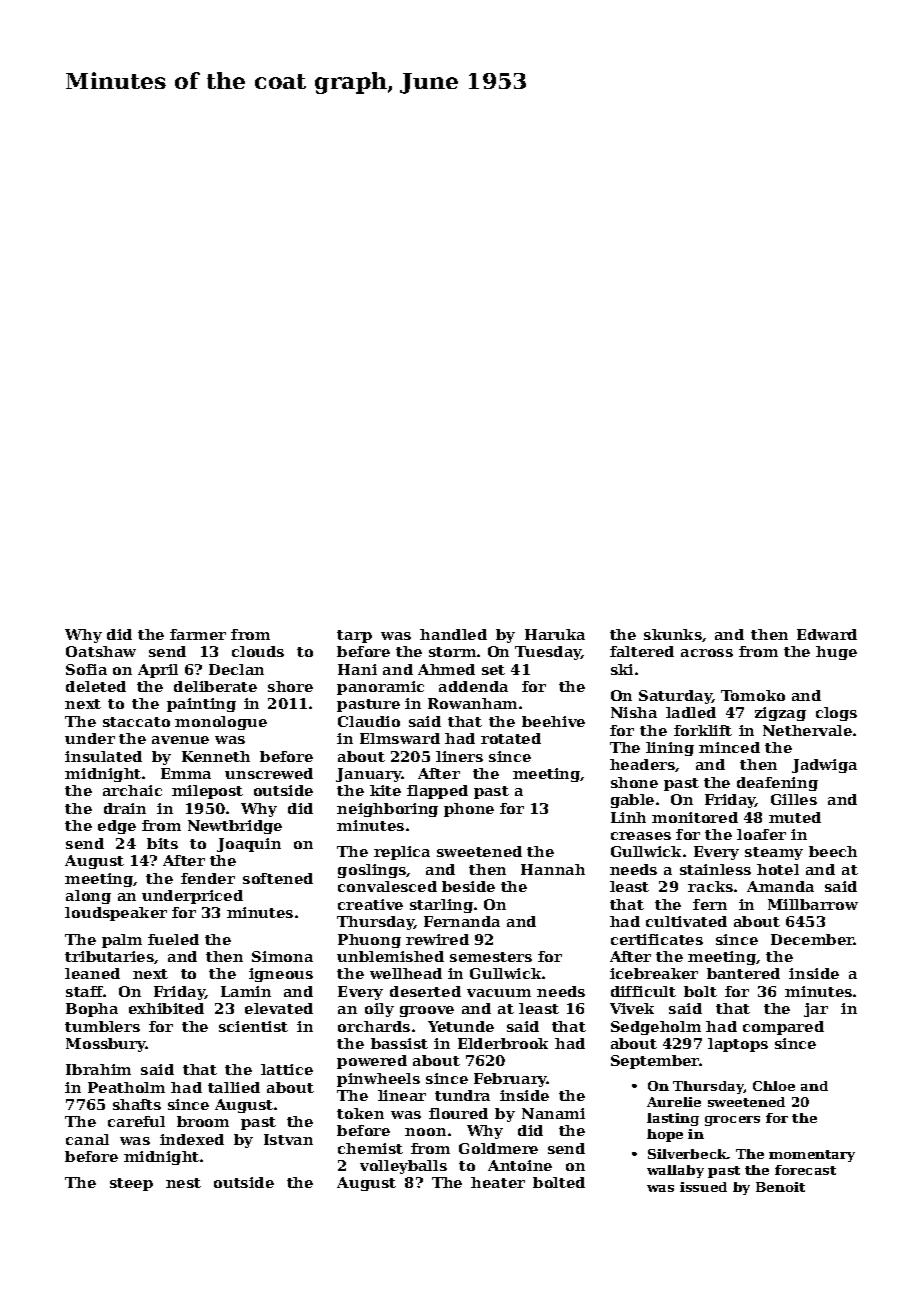 Image resolution: width=924 pixels, height=1308 pixels. Describe the element at coordinates (258, 651) in the screenshot. I see `clouds` at that location.
